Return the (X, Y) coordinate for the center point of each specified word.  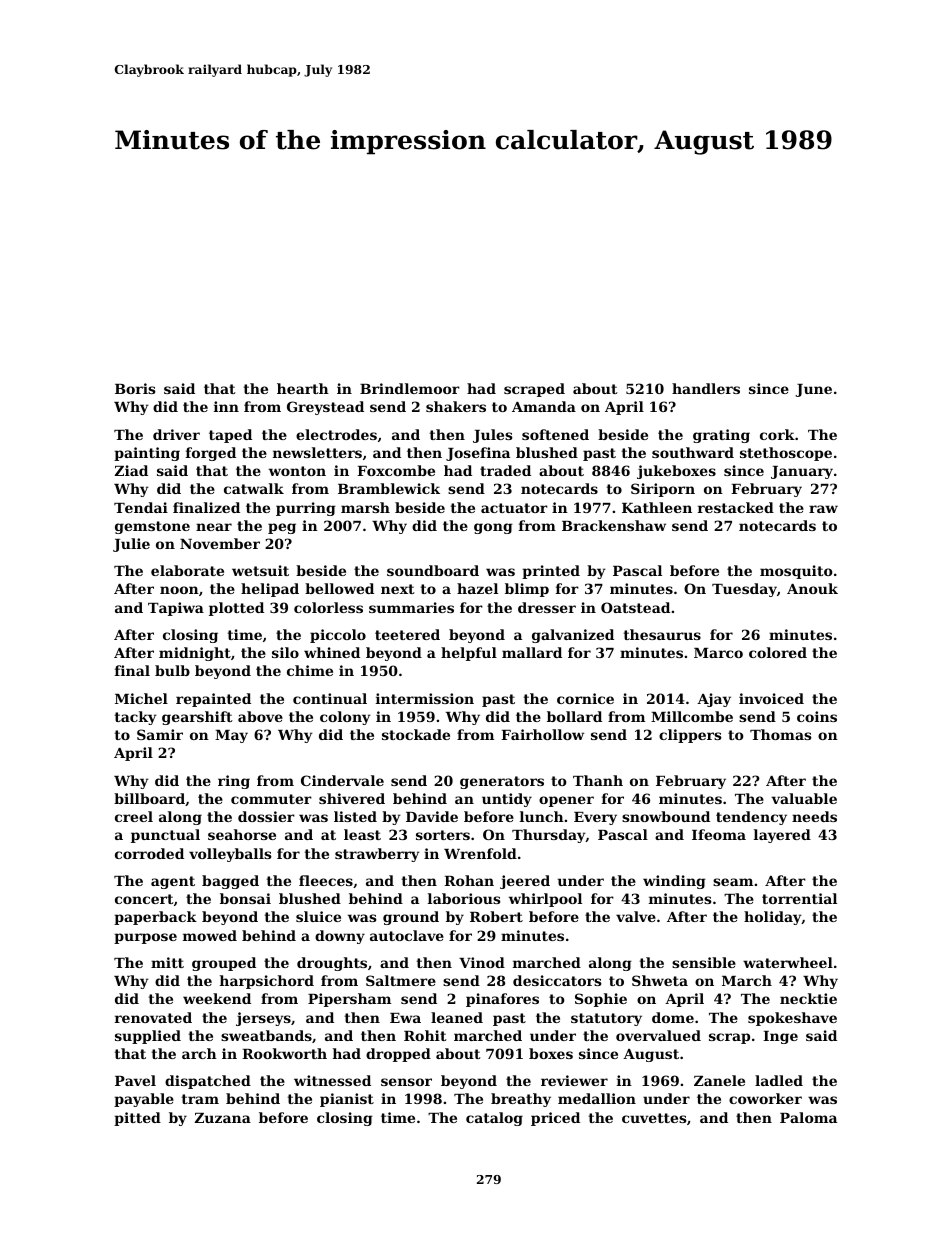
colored (778, 652)
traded (505, 470)
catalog (494, 1119)
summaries (411, 607)
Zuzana (223, 1118)
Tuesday (744, 590)
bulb (172, 670)
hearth (303, 388)
